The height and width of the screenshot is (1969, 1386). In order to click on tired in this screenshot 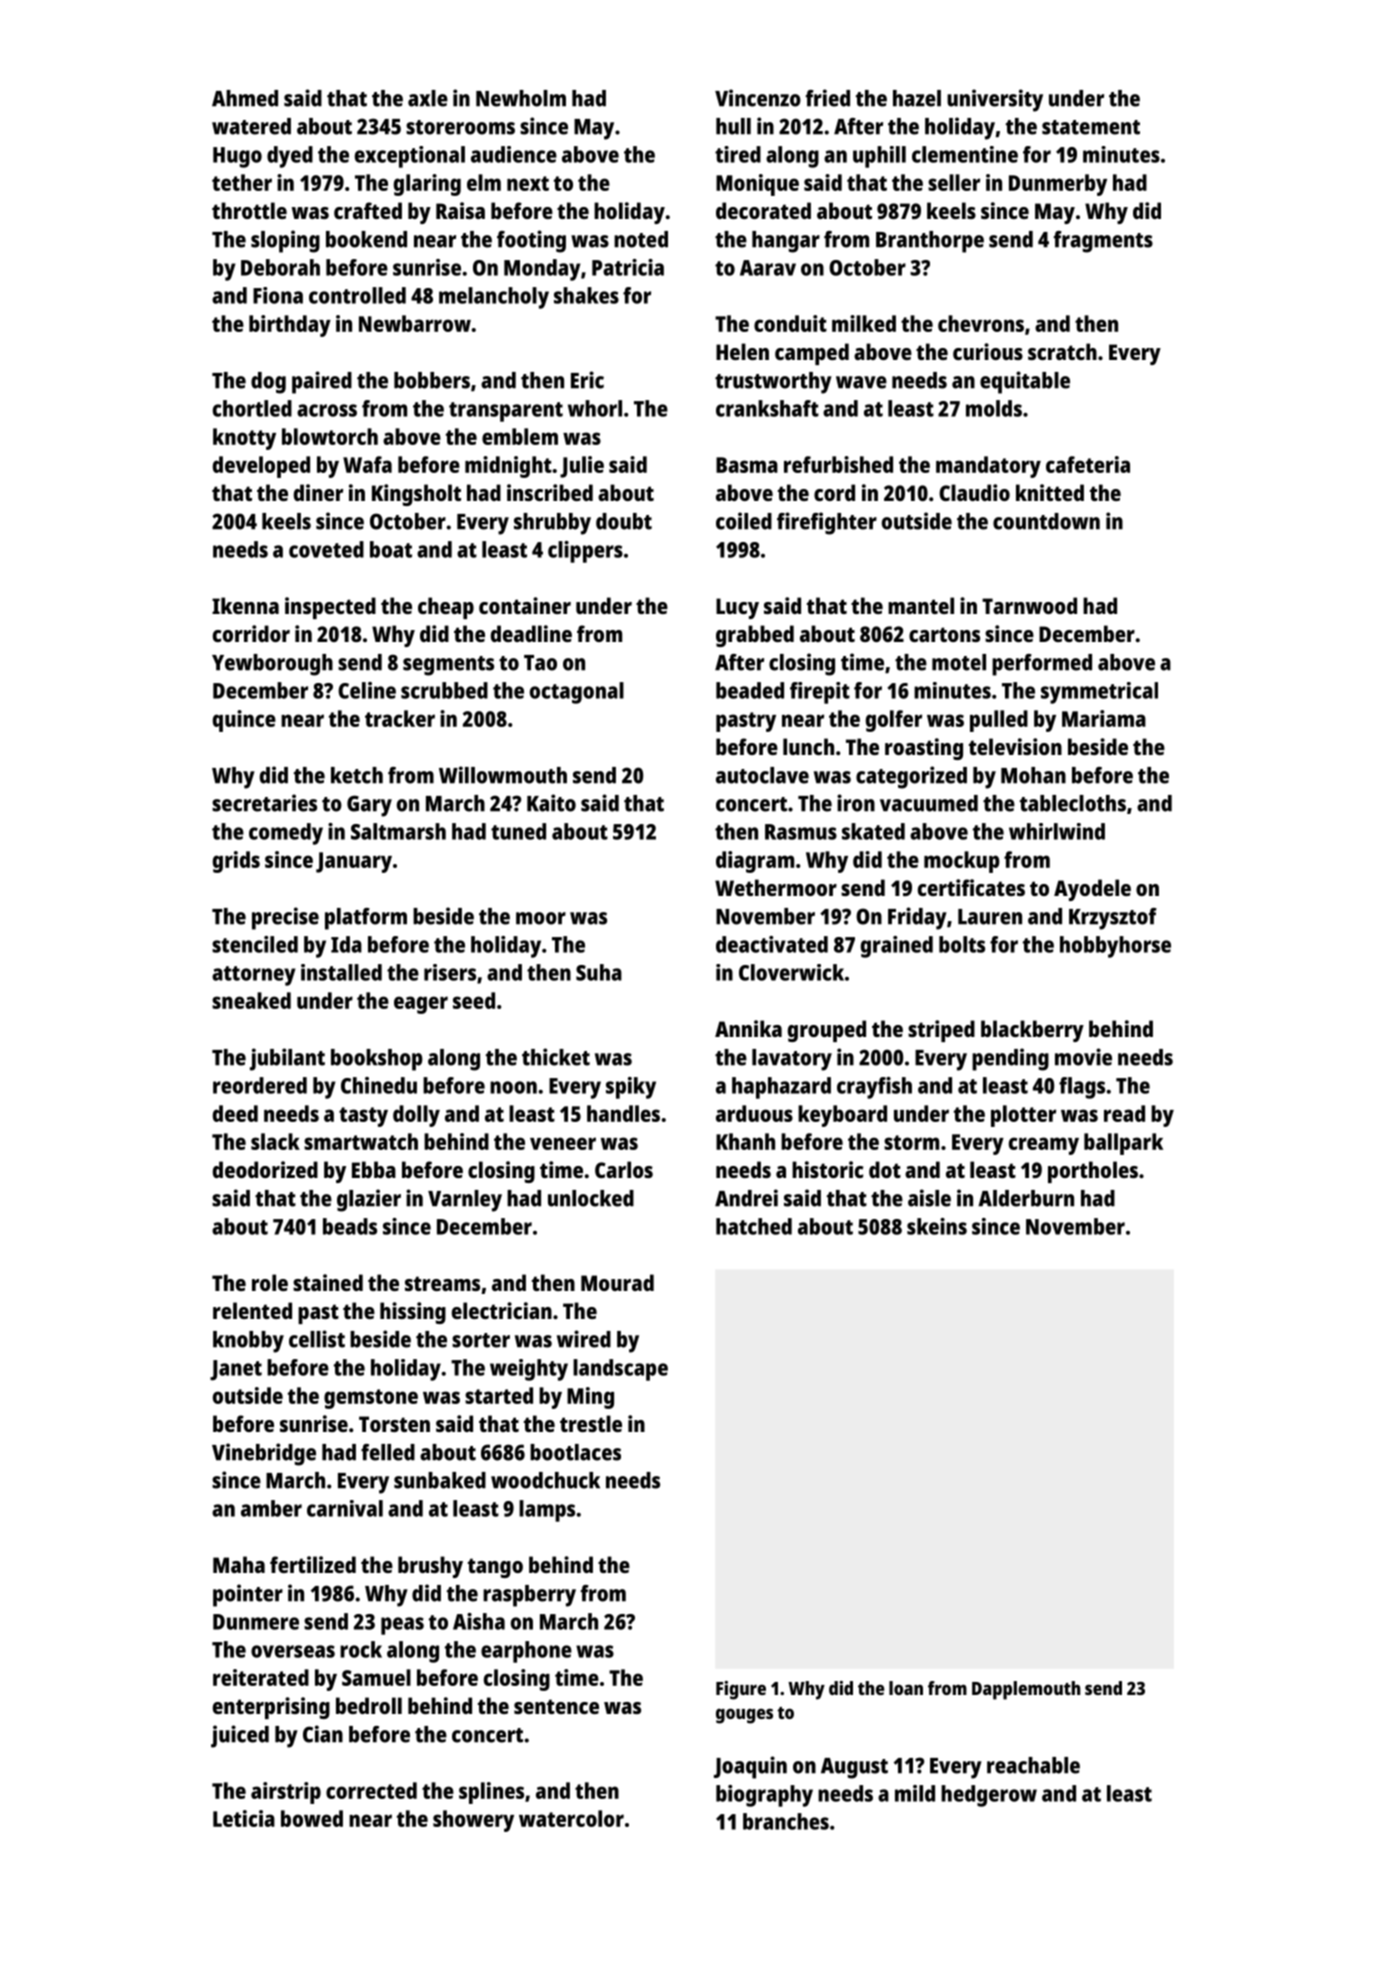, I will do `click(738, 154)`.
